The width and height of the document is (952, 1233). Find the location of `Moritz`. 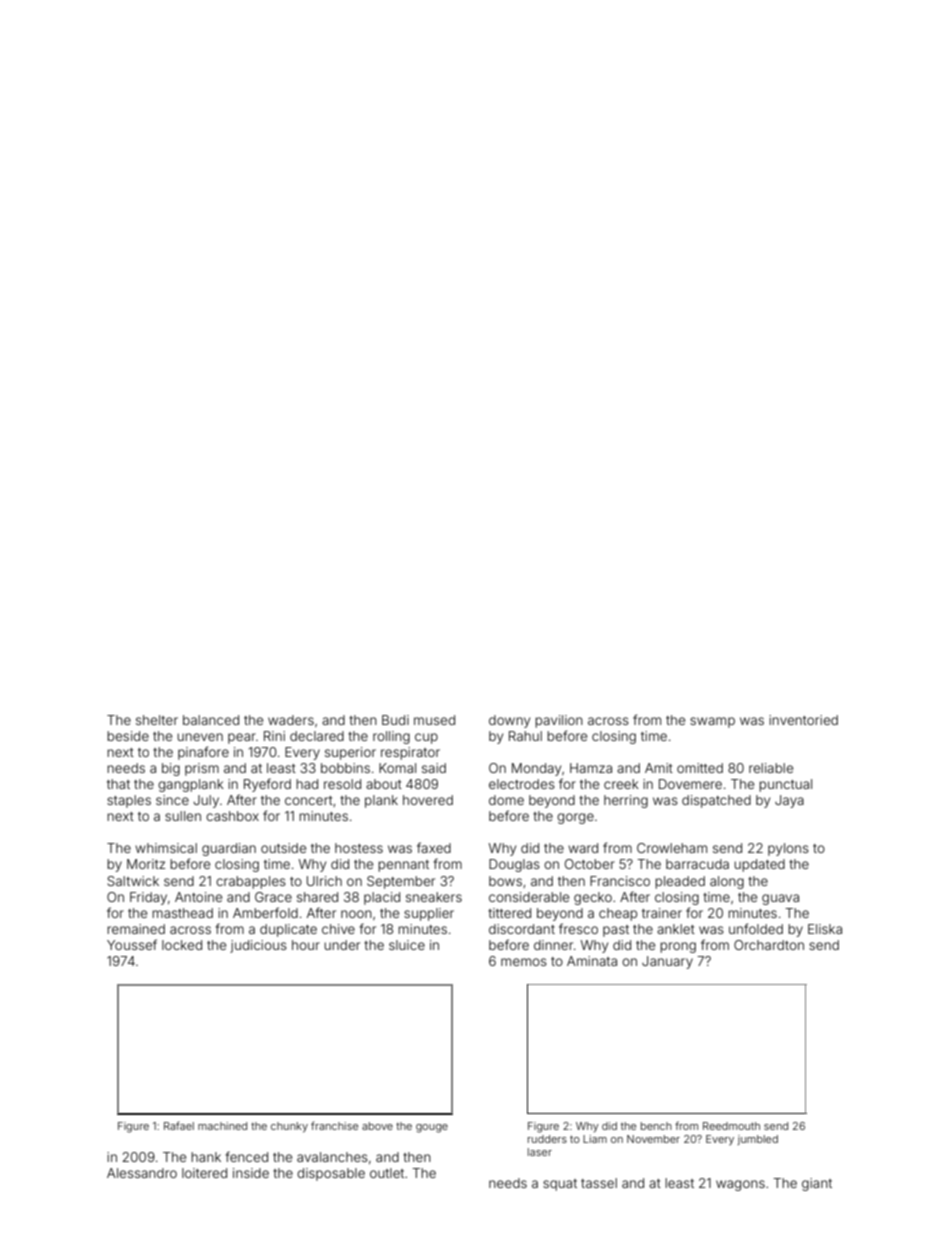

Moritz is located at coordinates (146, 864).
